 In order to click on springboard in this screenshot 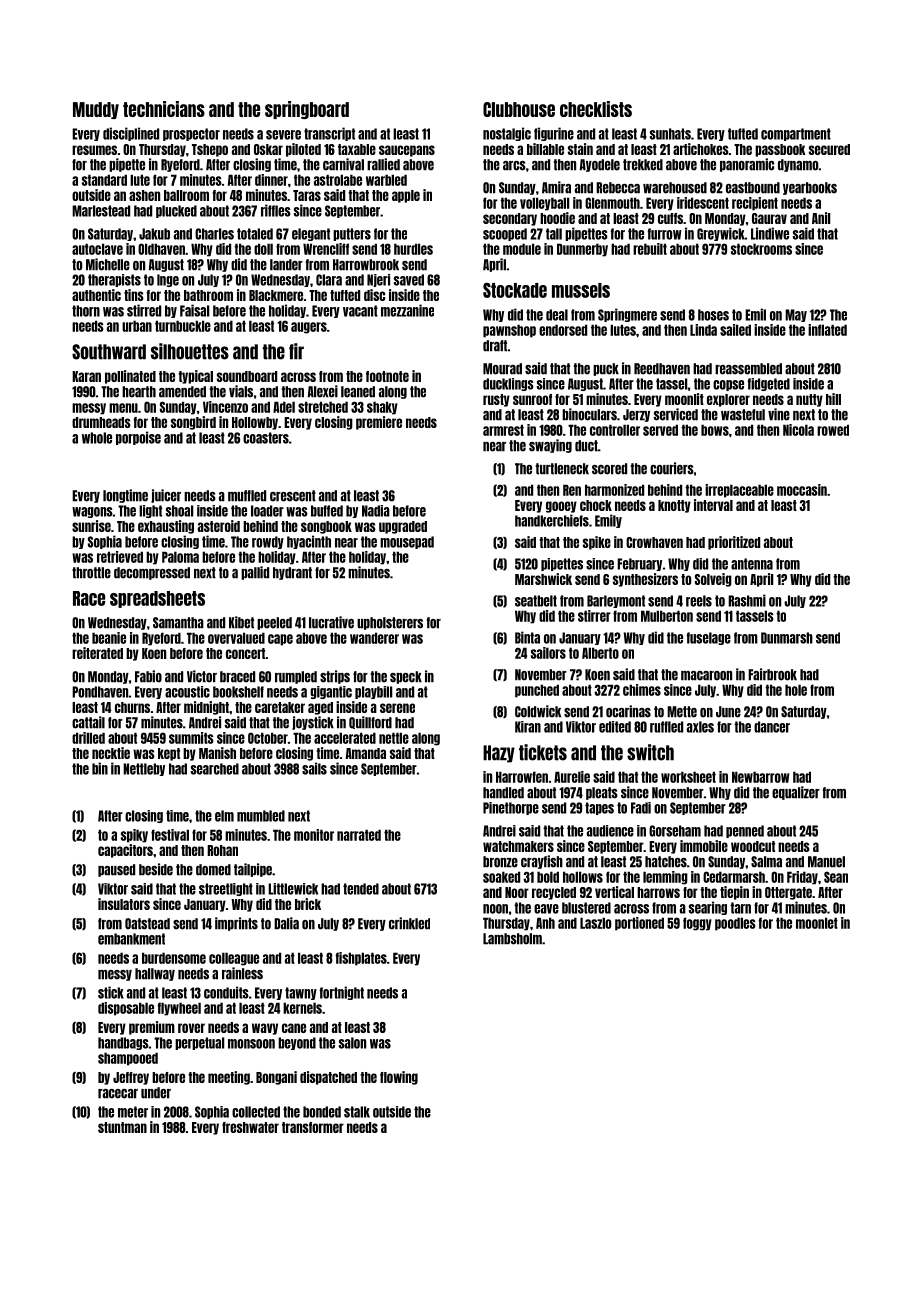, I will do `click(307, 110)`.
